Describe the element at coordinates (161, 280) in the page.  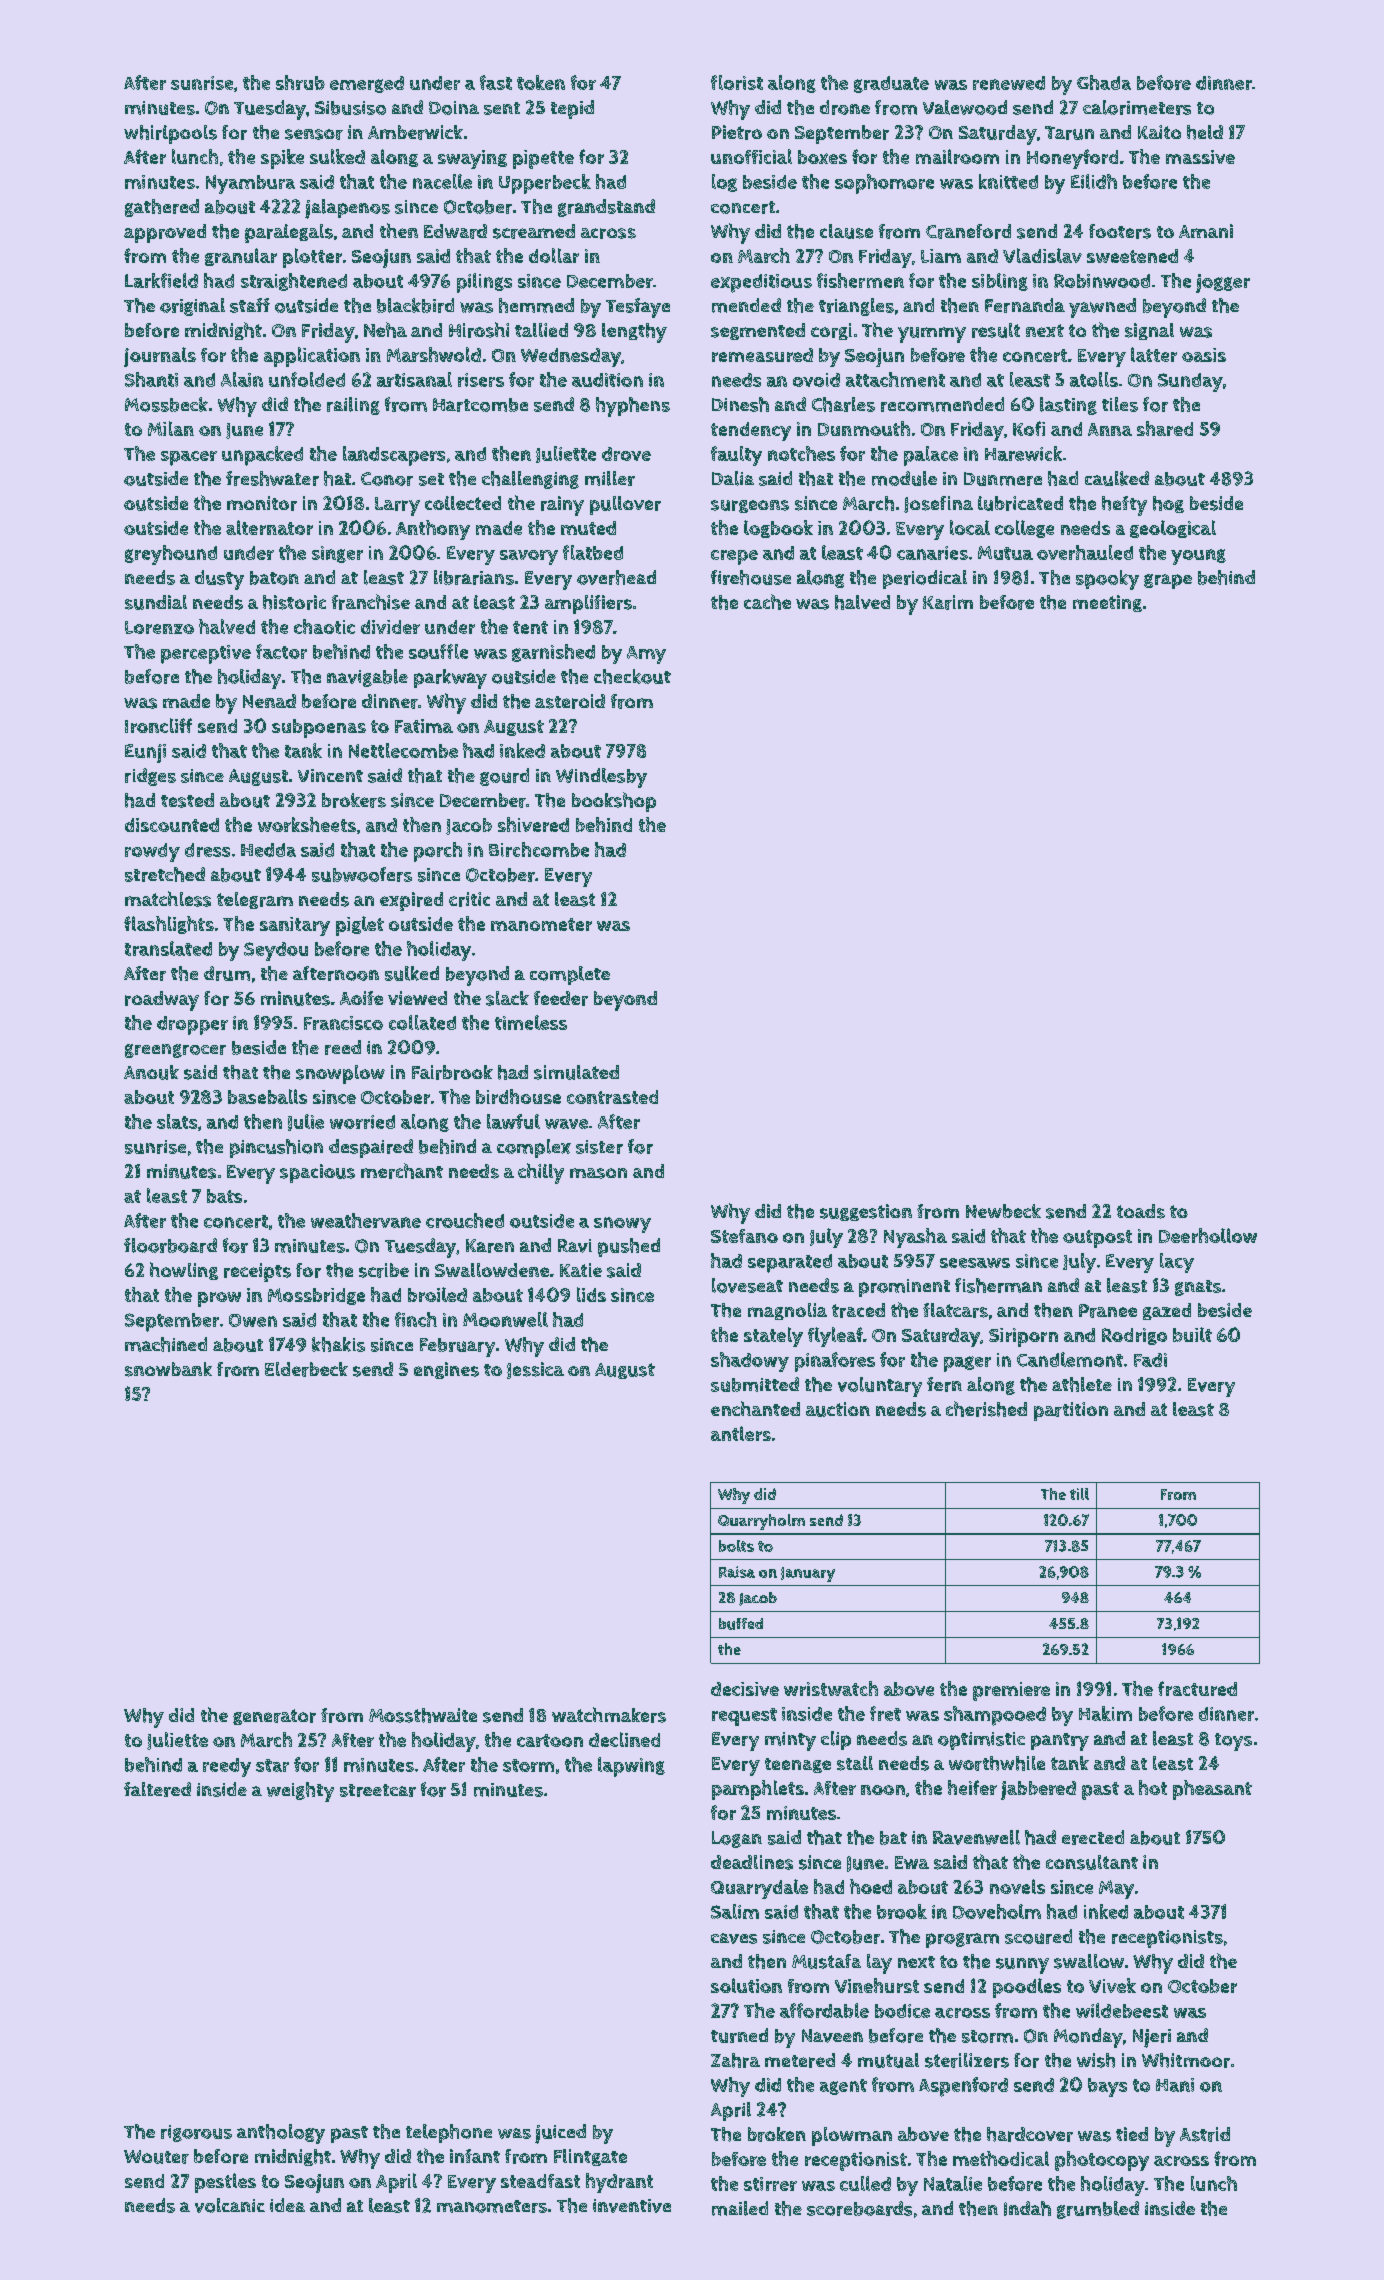
I see `Larkfield` at that location.
